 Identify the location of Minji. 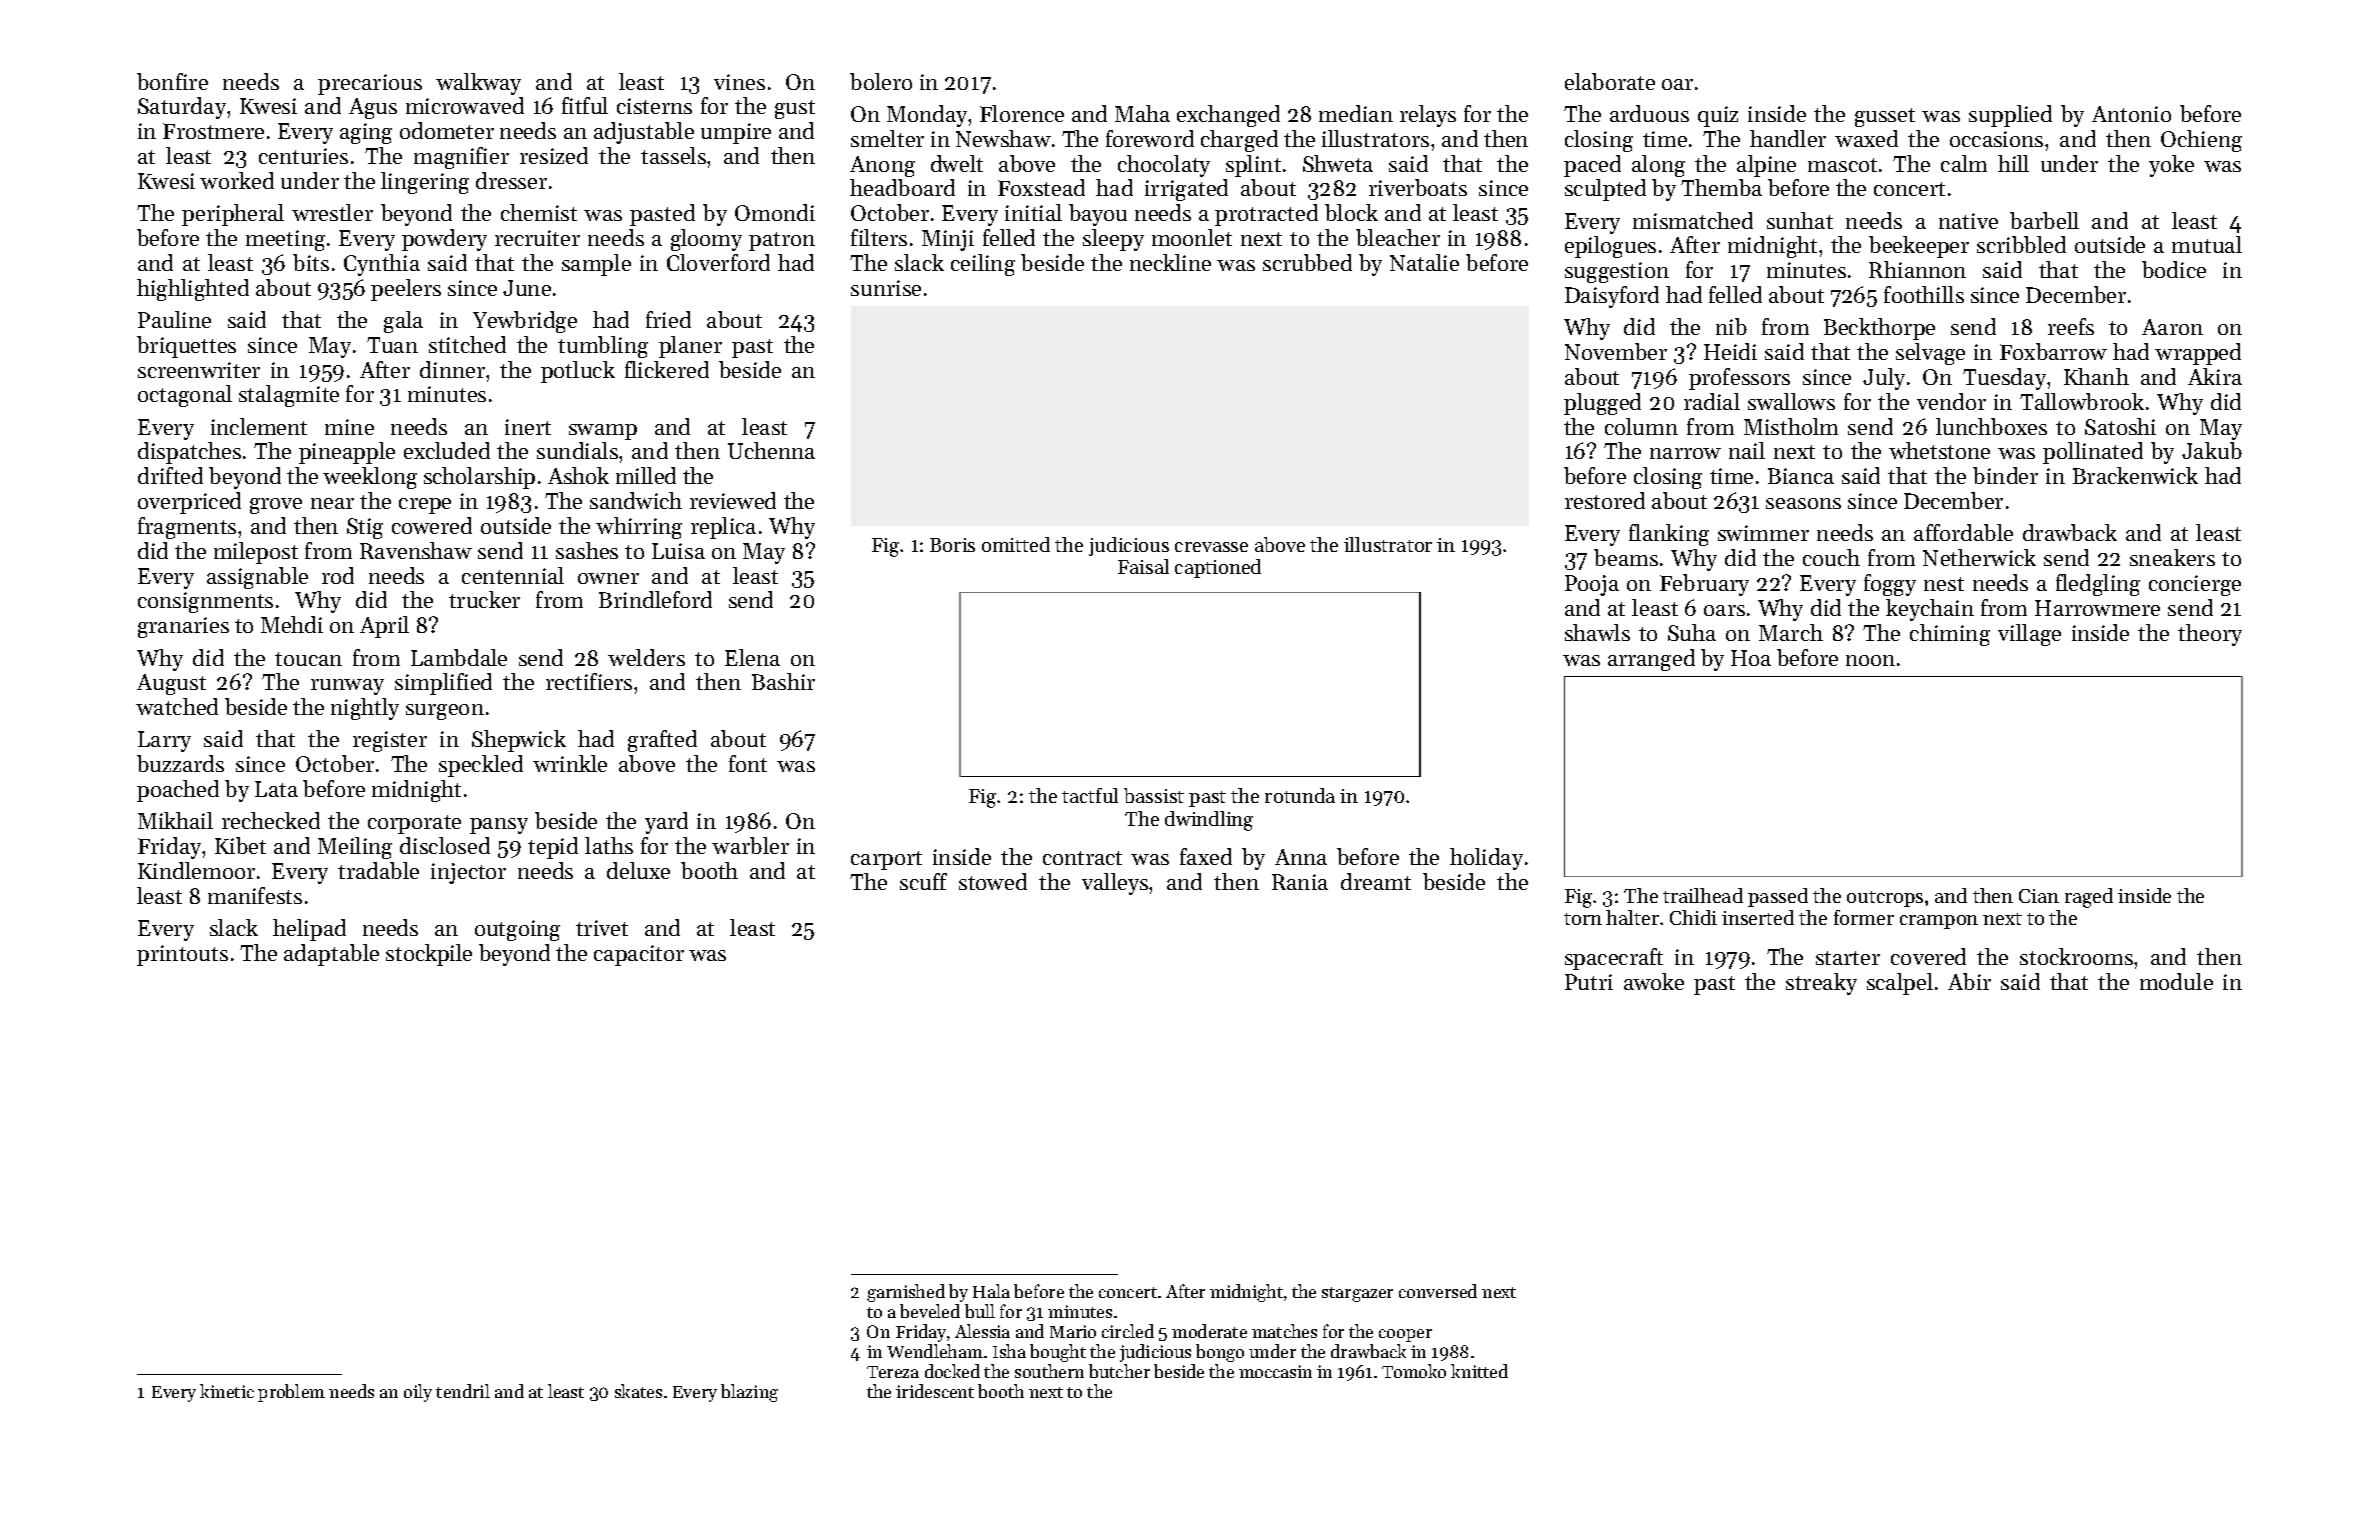
(948, 240).
